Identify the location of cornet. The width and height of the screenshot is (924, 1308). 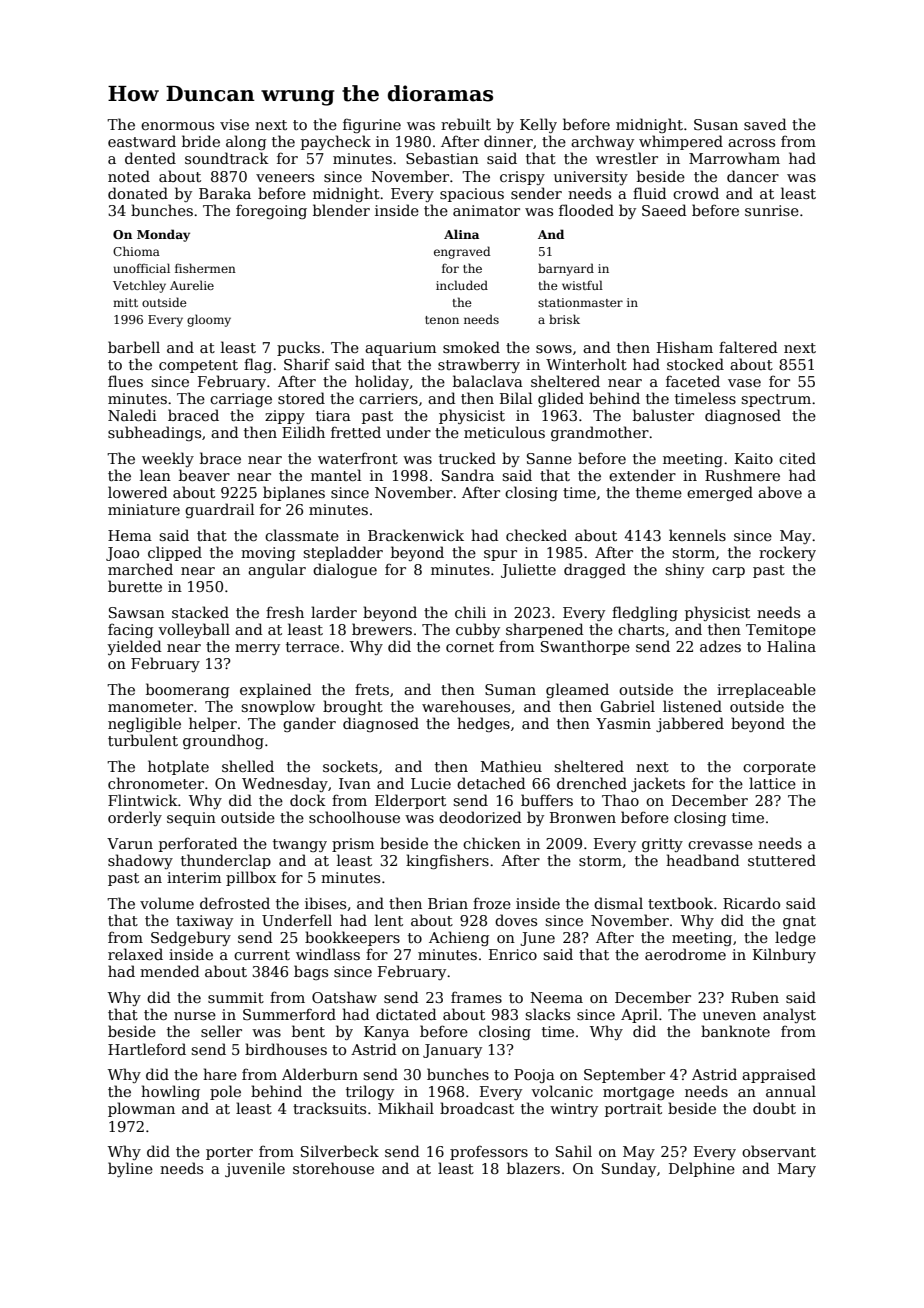
(470, 647).
